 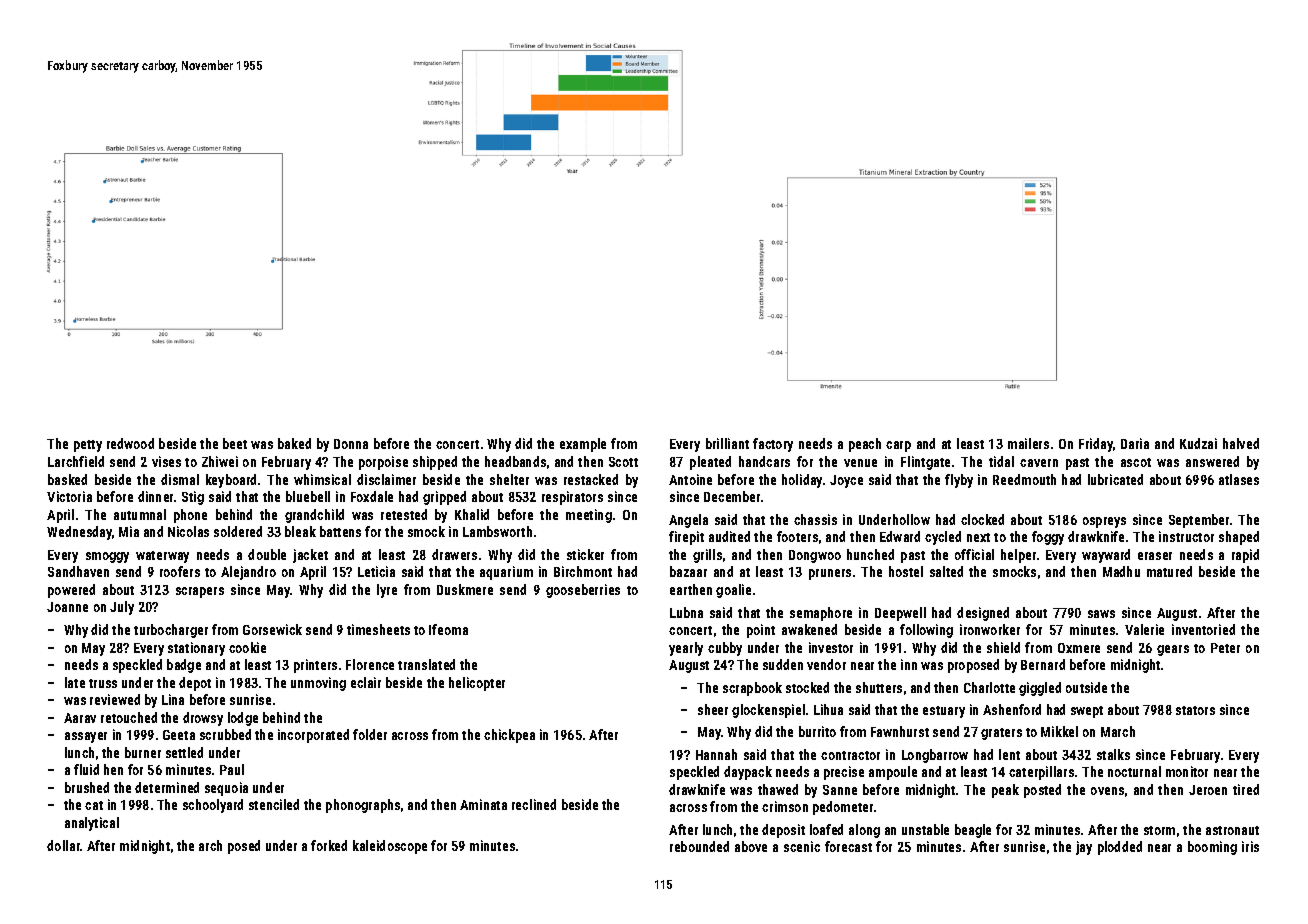 I want to click on Mia, so click(x=129, y=531).
